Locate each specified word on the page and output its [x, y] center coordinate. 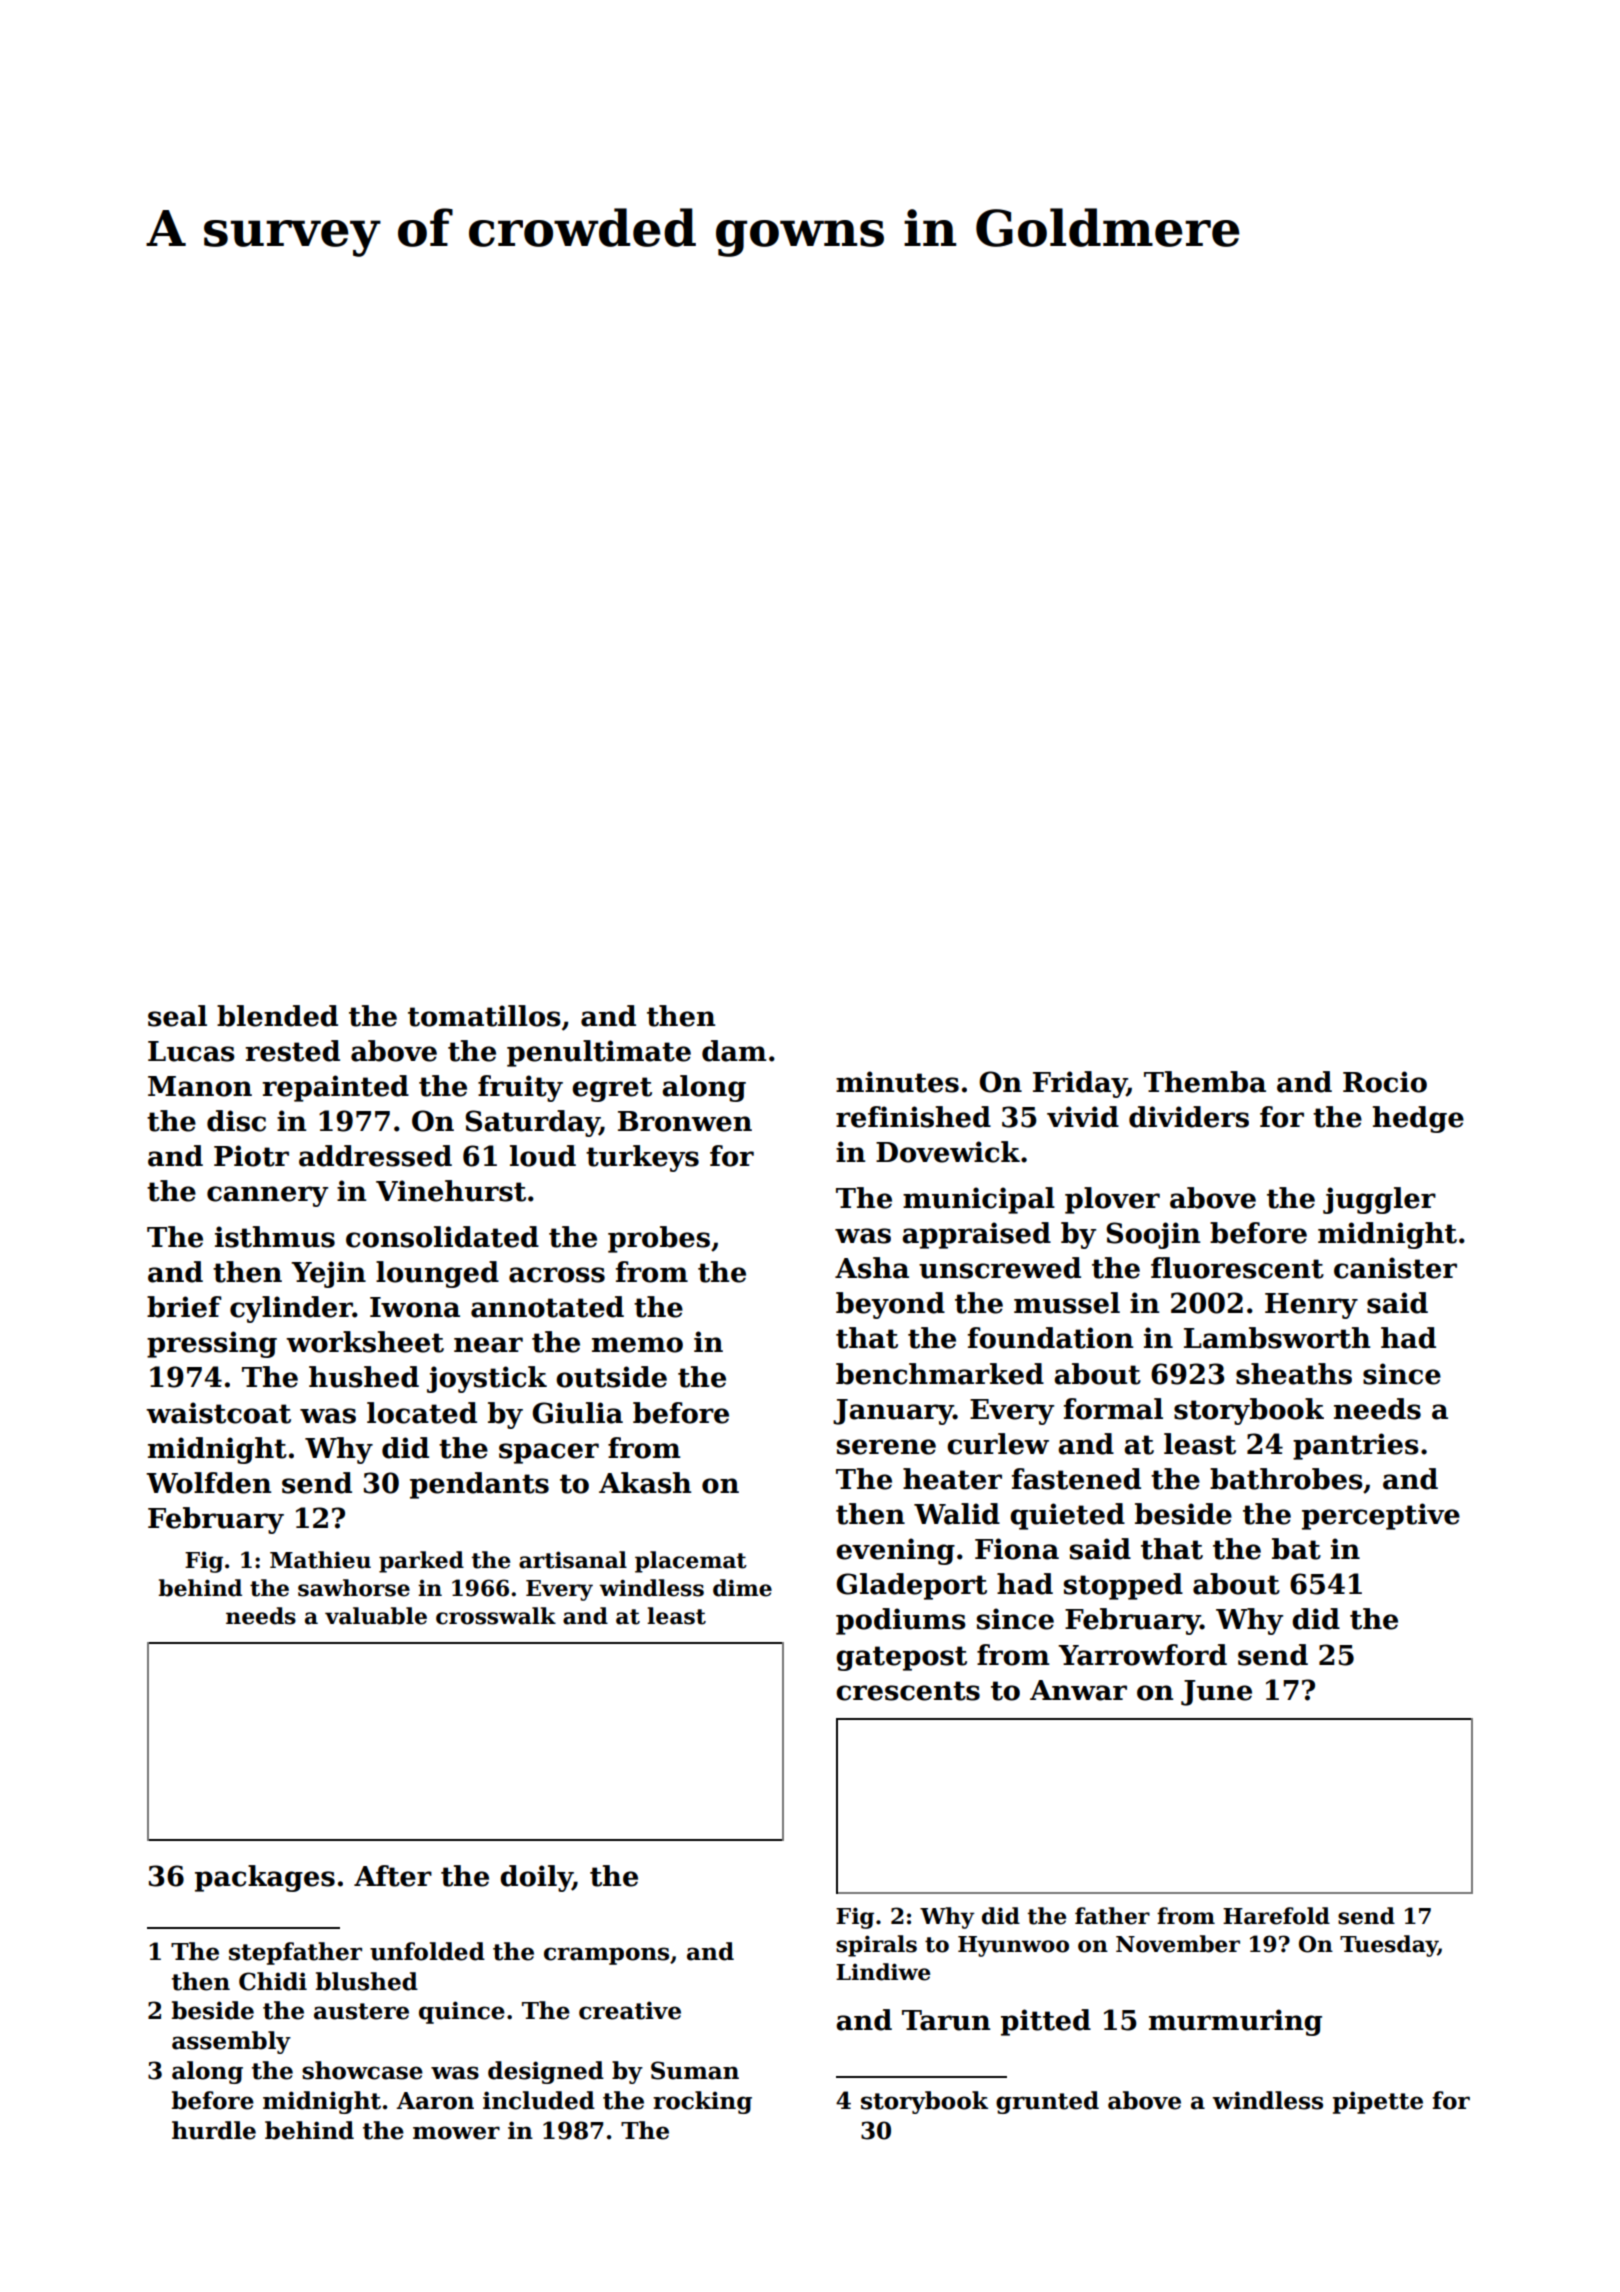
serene [886, 1447]
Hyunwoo [1013, 1946]
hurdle [214, 2130]
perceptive [1381, 1516]
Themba [1205, 1082]
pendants [479, 1485]
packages [265, 1878]
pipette [1378, 2102]
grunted [1047, 2102]
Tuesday [1389, 1946]
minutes [897, 1082]
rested [292, 1051]
